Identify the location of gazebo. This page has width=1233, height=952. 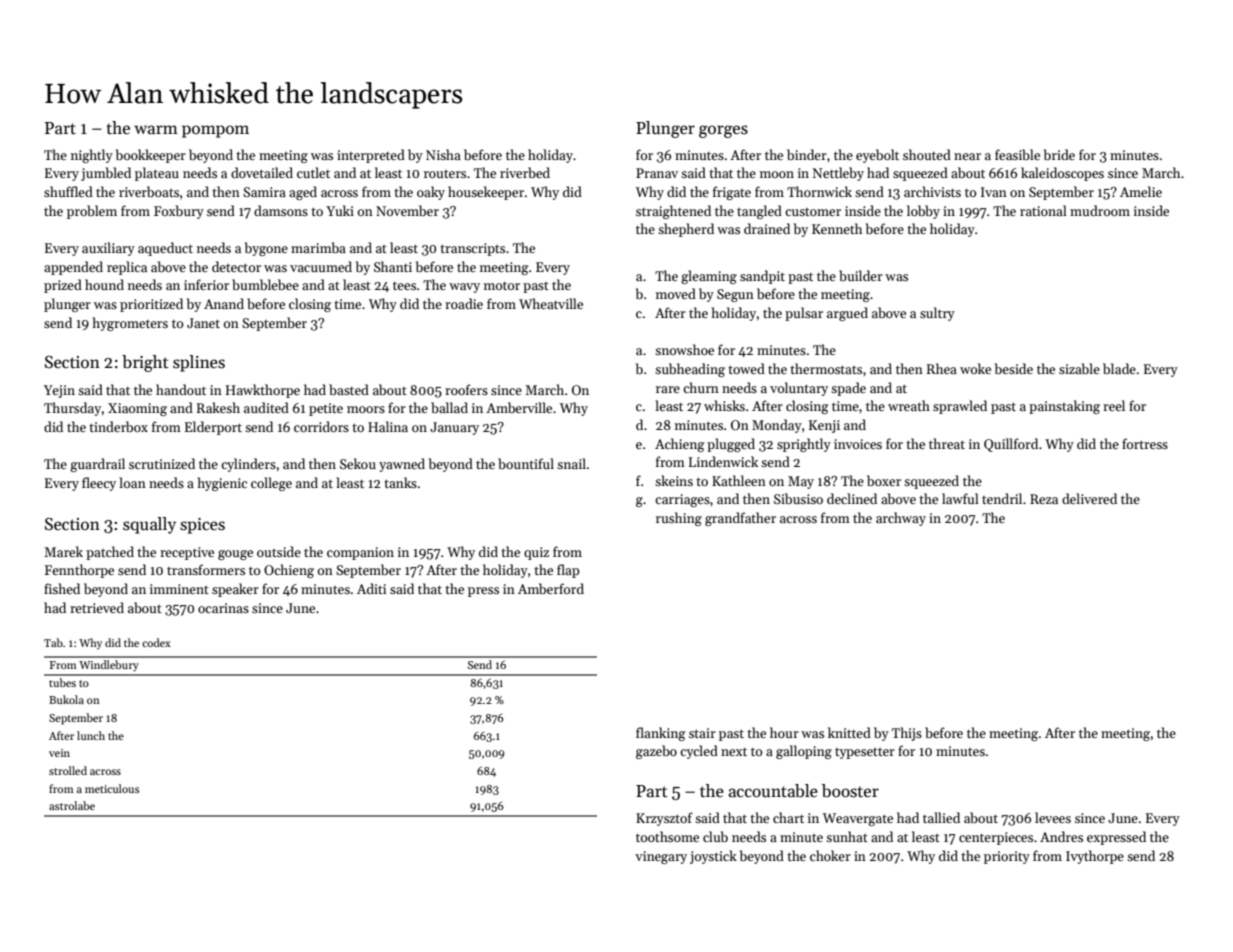
(656, 752).
